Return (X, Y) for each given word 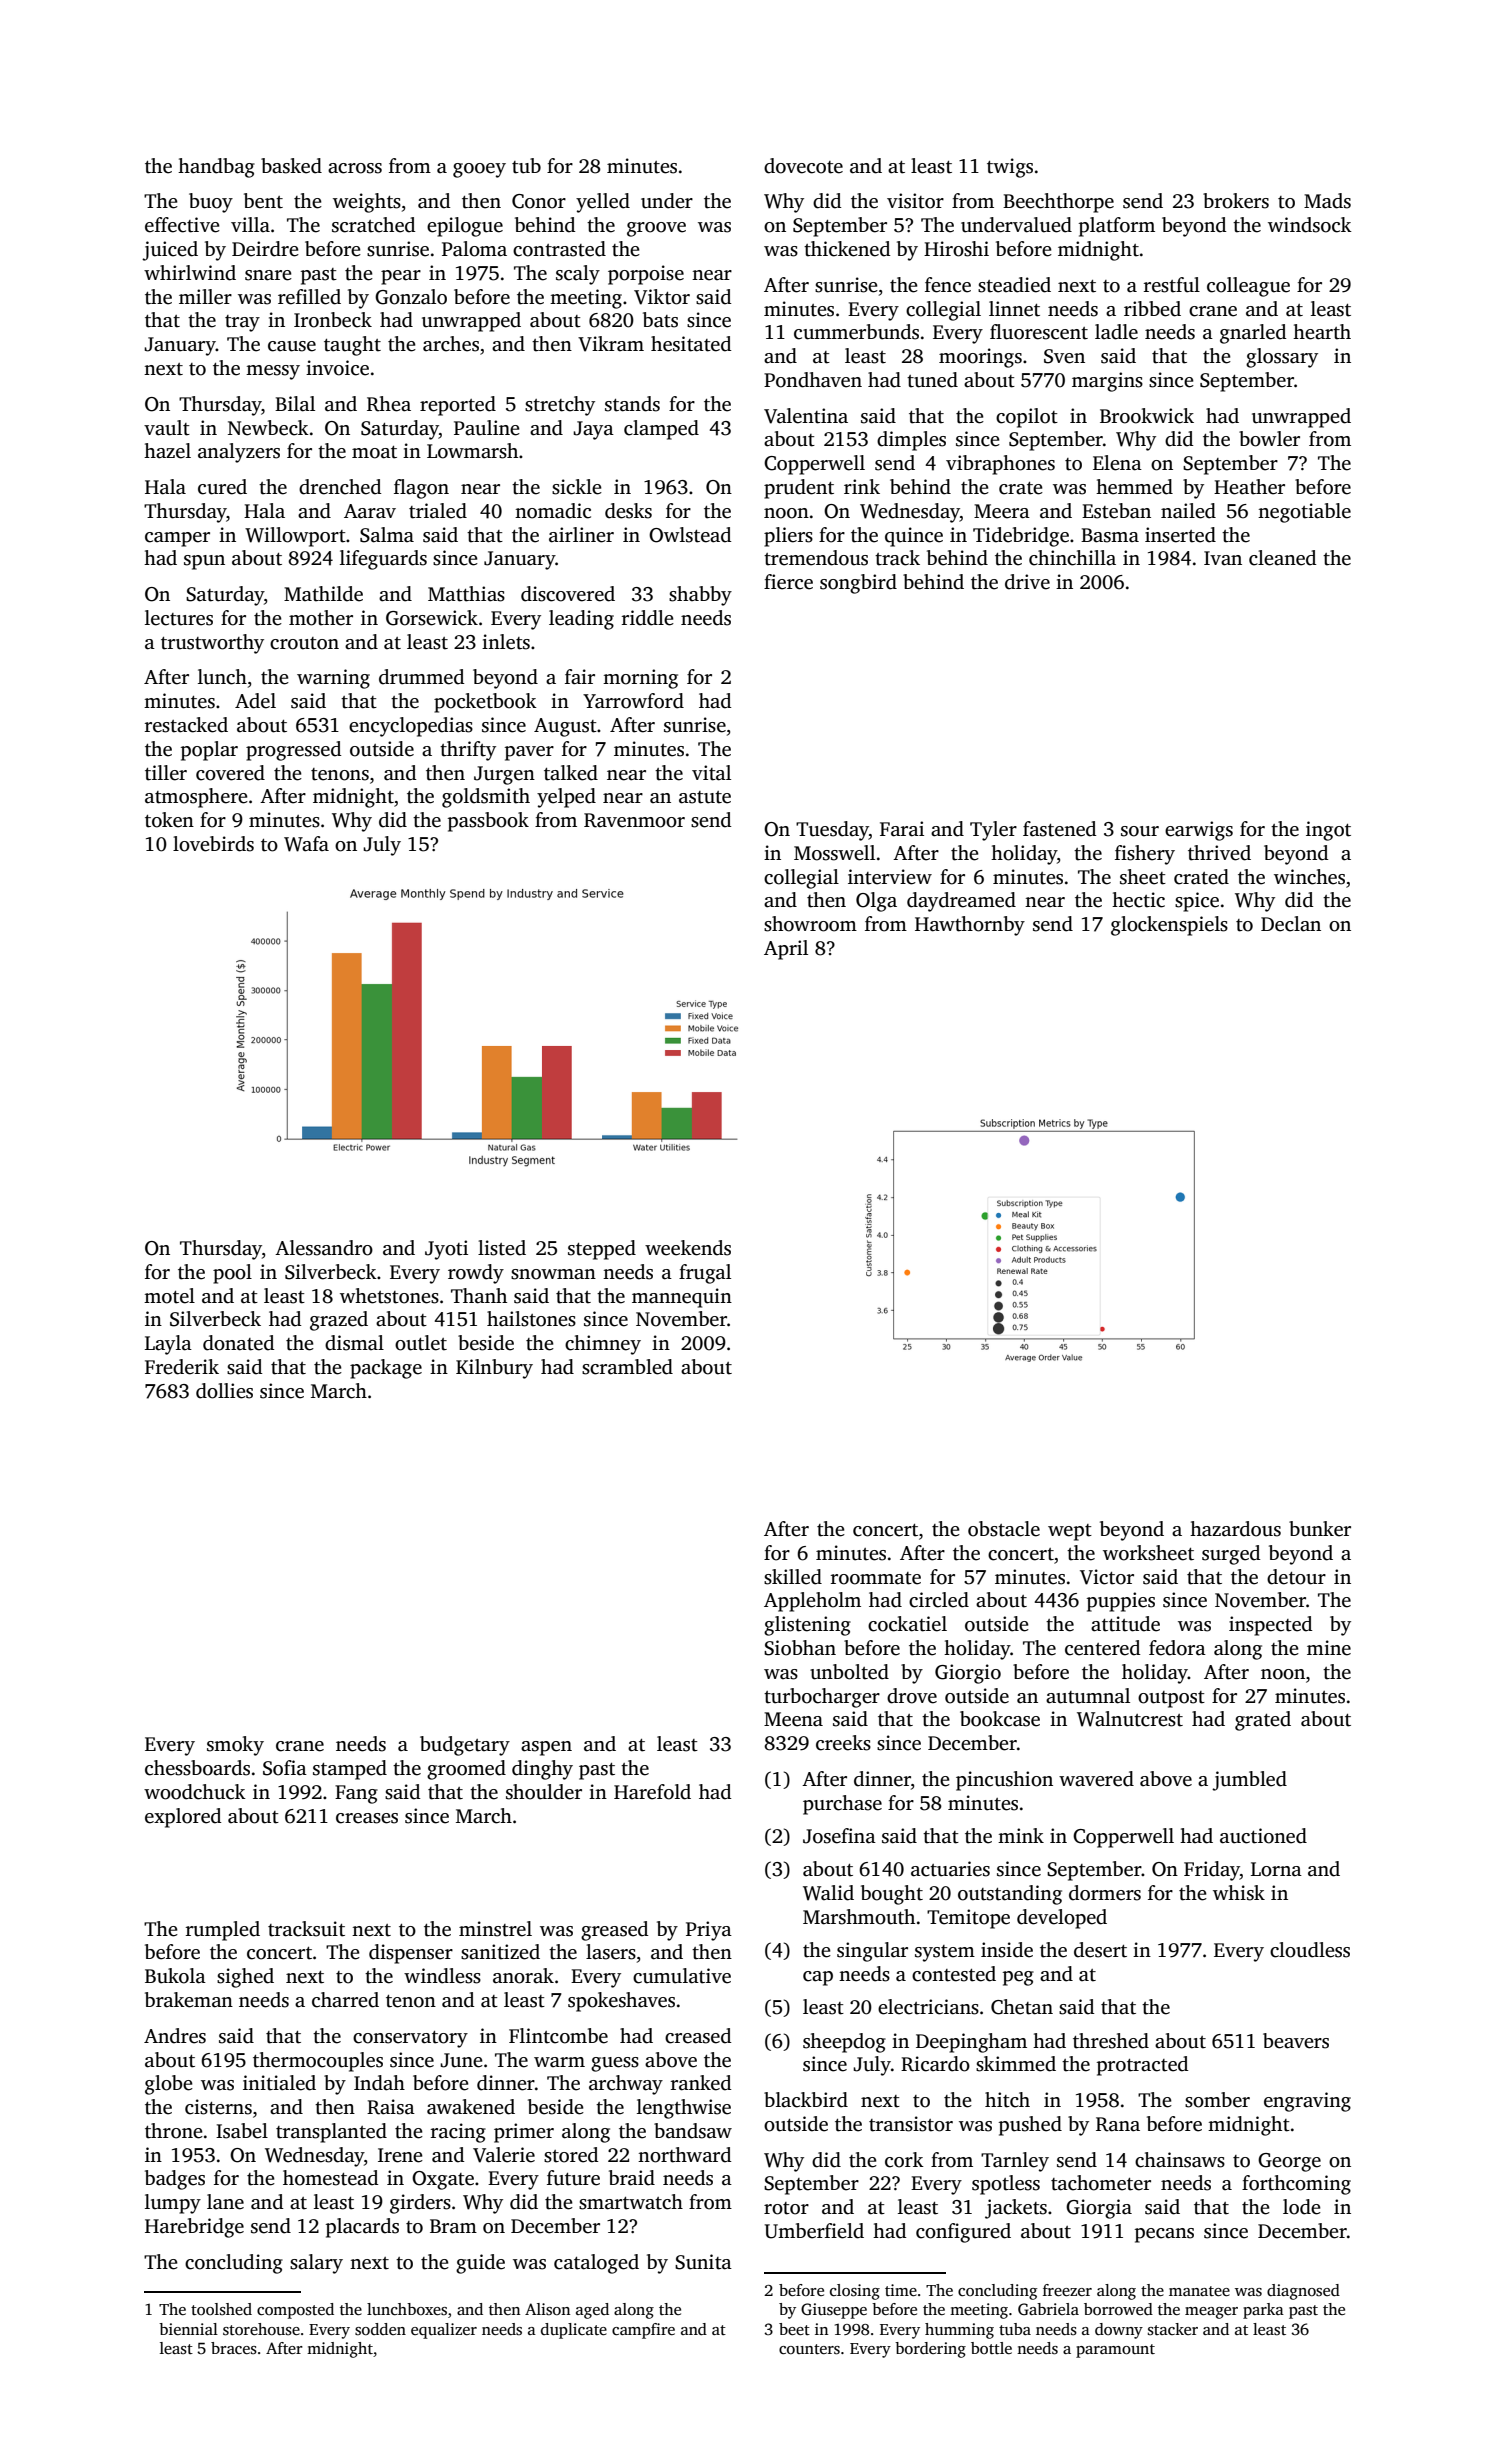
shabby (700, 596)
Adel (255, 701)
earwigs (1199, 831)
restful (1172, 285)
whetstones (389, 1296)
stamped (350, 1770)
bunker (1320, 1529)
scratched (373, 225)
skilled (793, 1577)
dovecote (803, 166)
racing (458, 2133)
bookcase (1000, 1719)
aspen (546, 1748)
